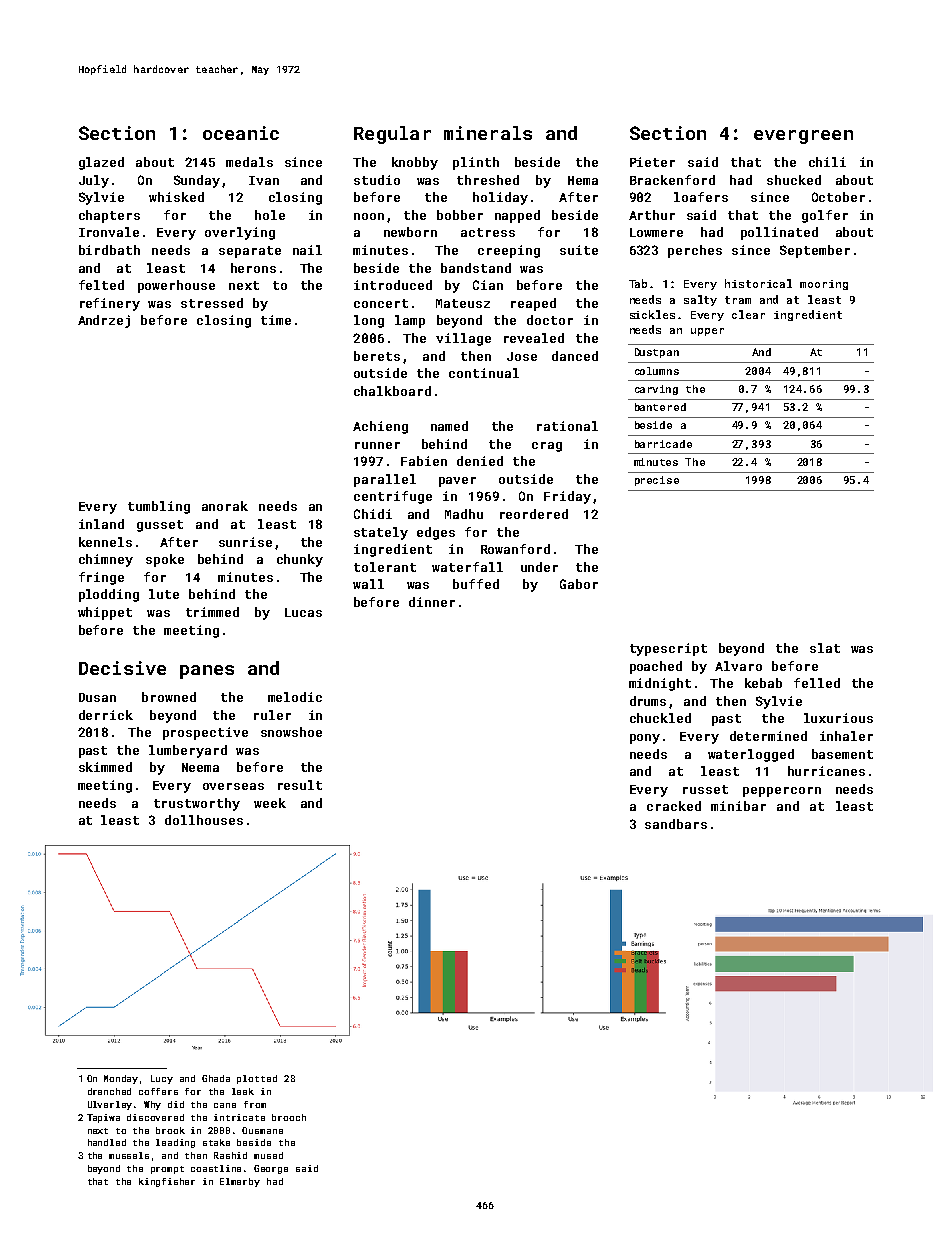 This screenshot has height=1233, width=952. I want to click on golfer, so click(825, 216).
